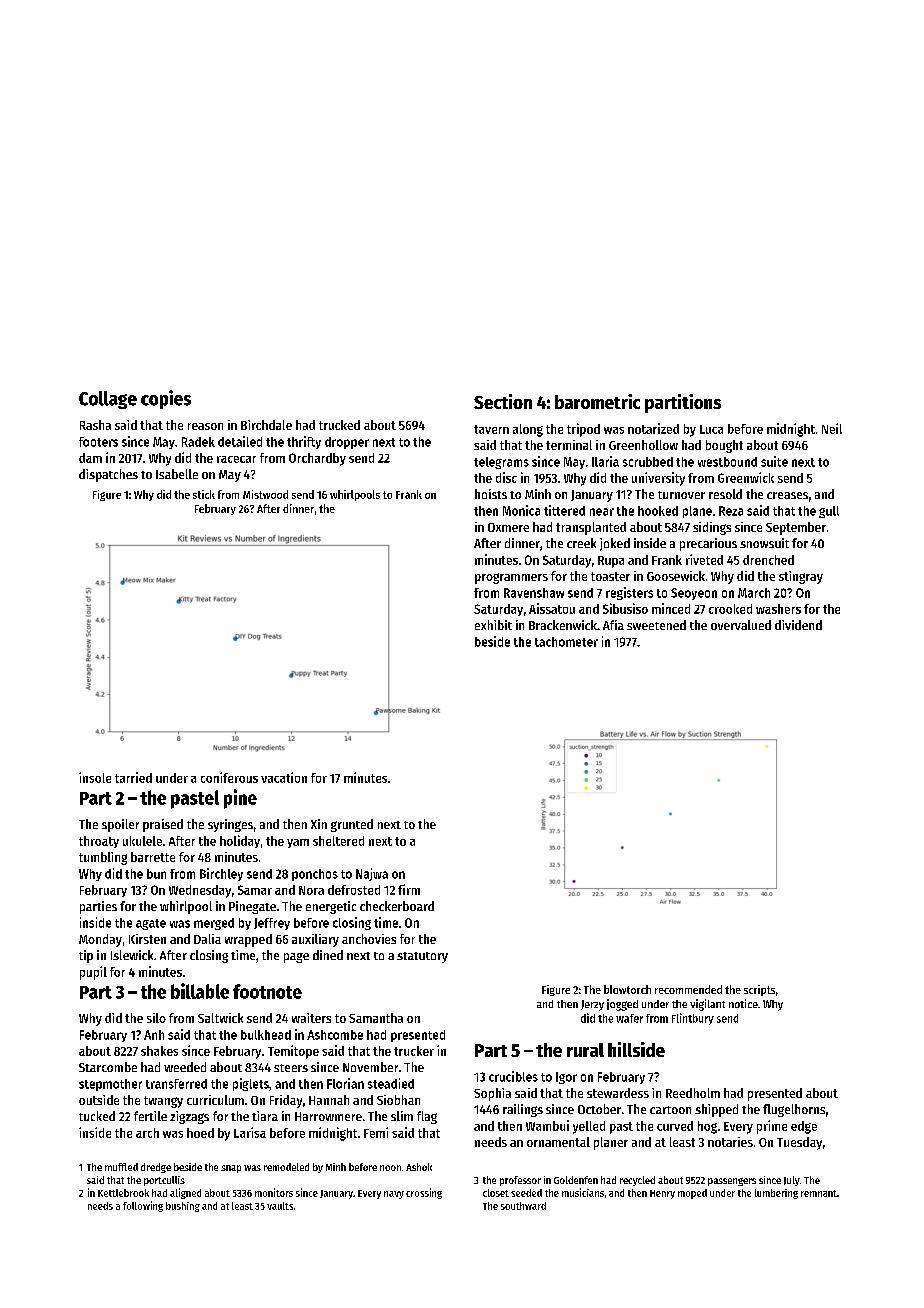 This page has width=924, height=1308. What do you see at coordinates (506, 477) in the page?
I see `disc` at bounding box center [506, 477].
